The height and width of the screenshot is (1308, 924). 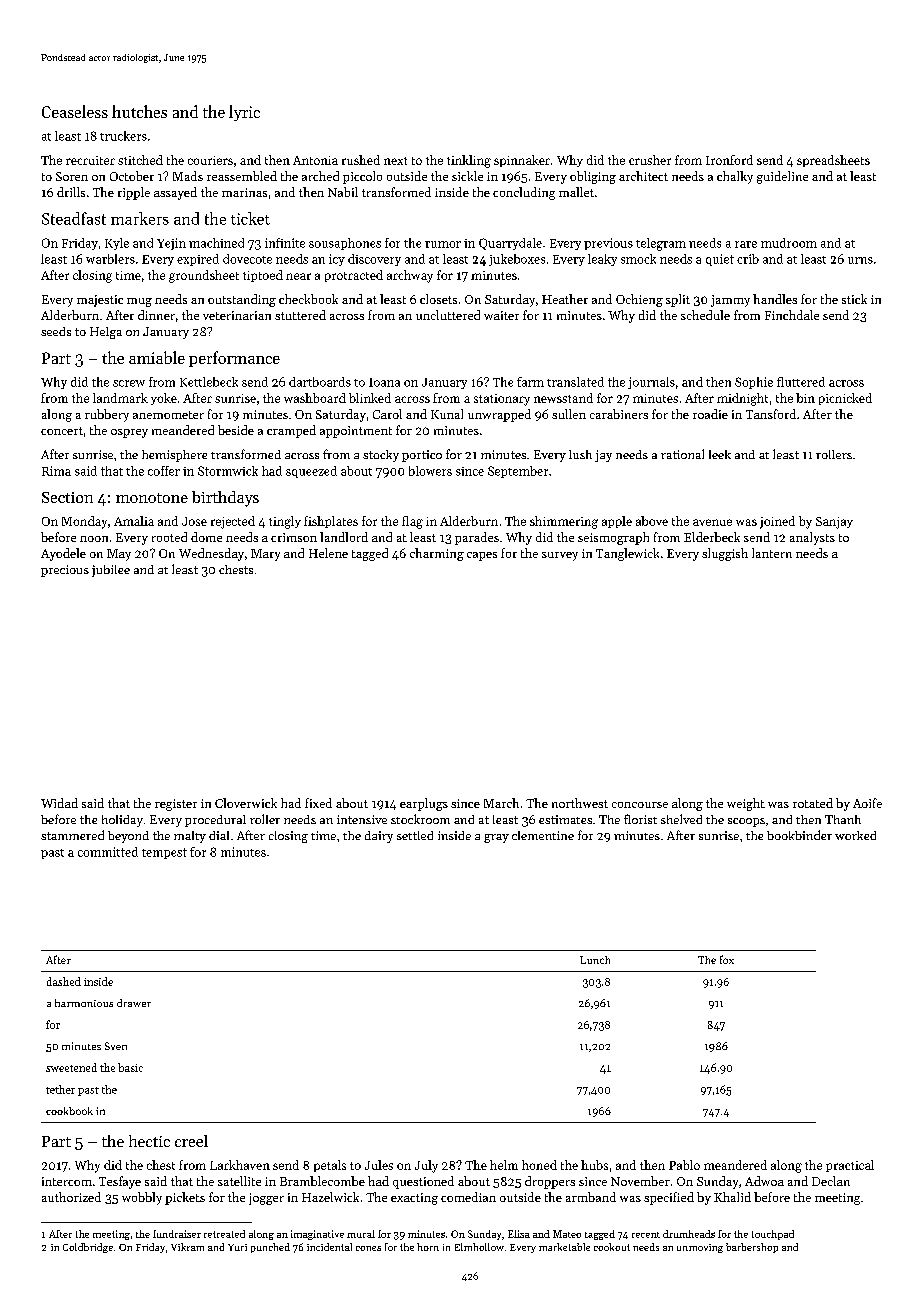 I want to click on practical, so click(x=850, y=1166).
